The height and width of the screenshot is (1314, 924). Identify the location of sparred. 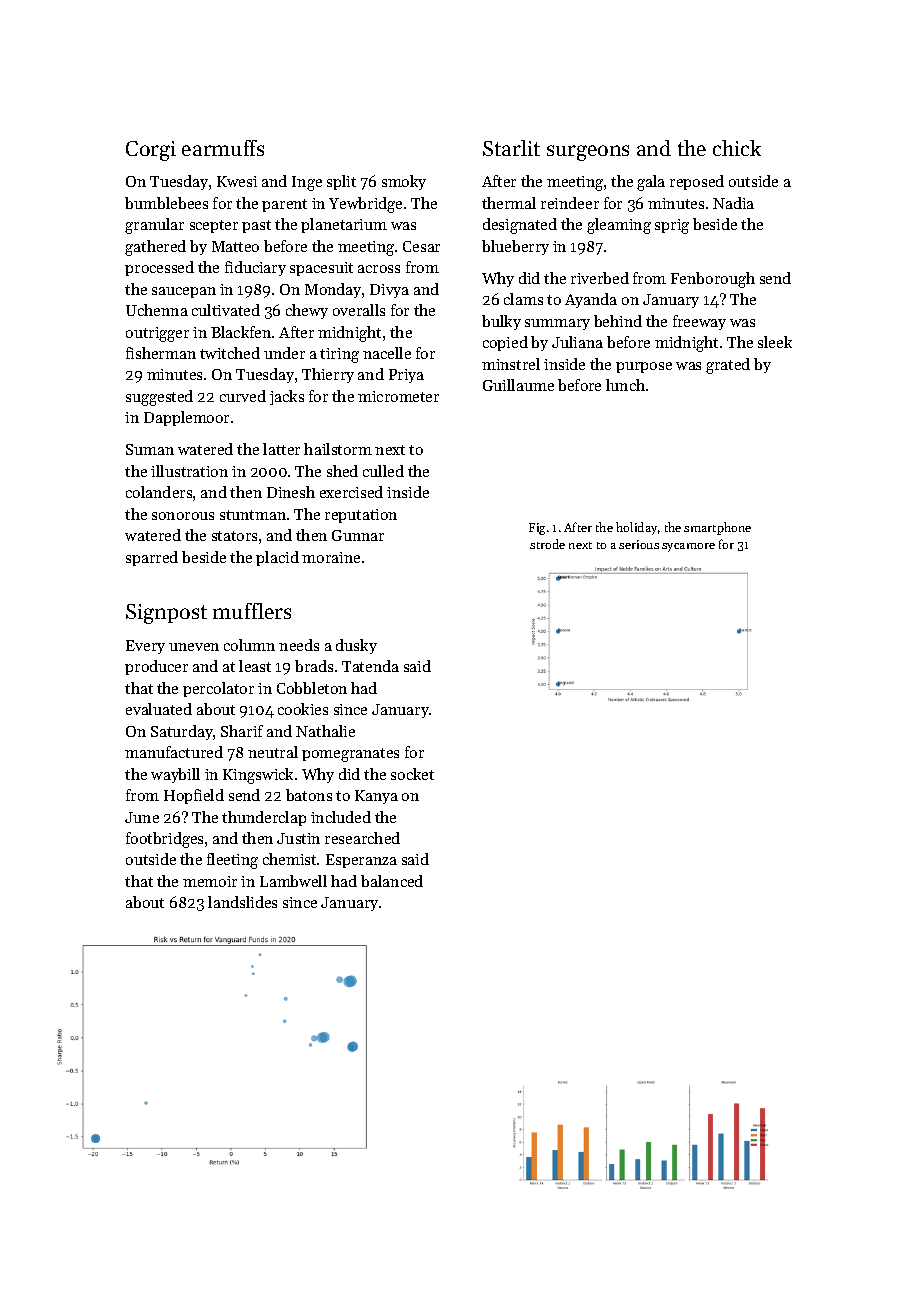
(152, 558).
